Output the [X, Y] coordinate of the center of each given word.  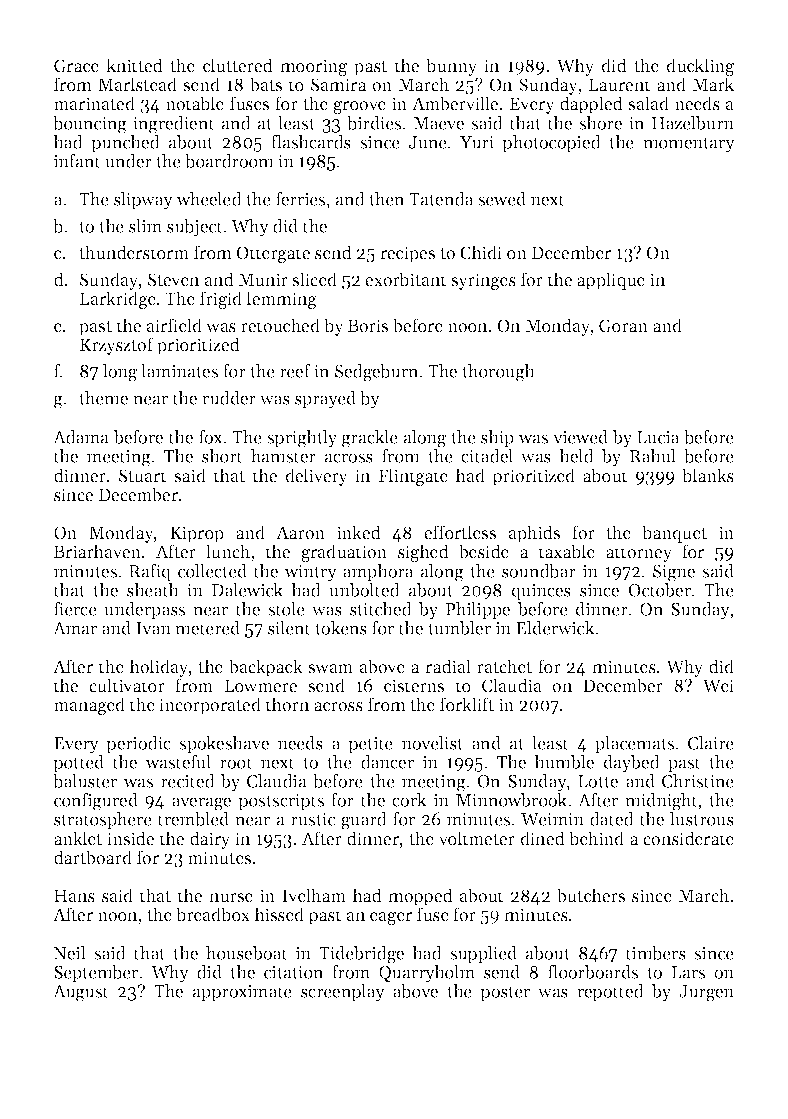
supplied [483, 954]
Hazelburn [693, 123]
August [81, 993]
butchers [591, 895]
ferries [300, 199]
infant [77, 161]
